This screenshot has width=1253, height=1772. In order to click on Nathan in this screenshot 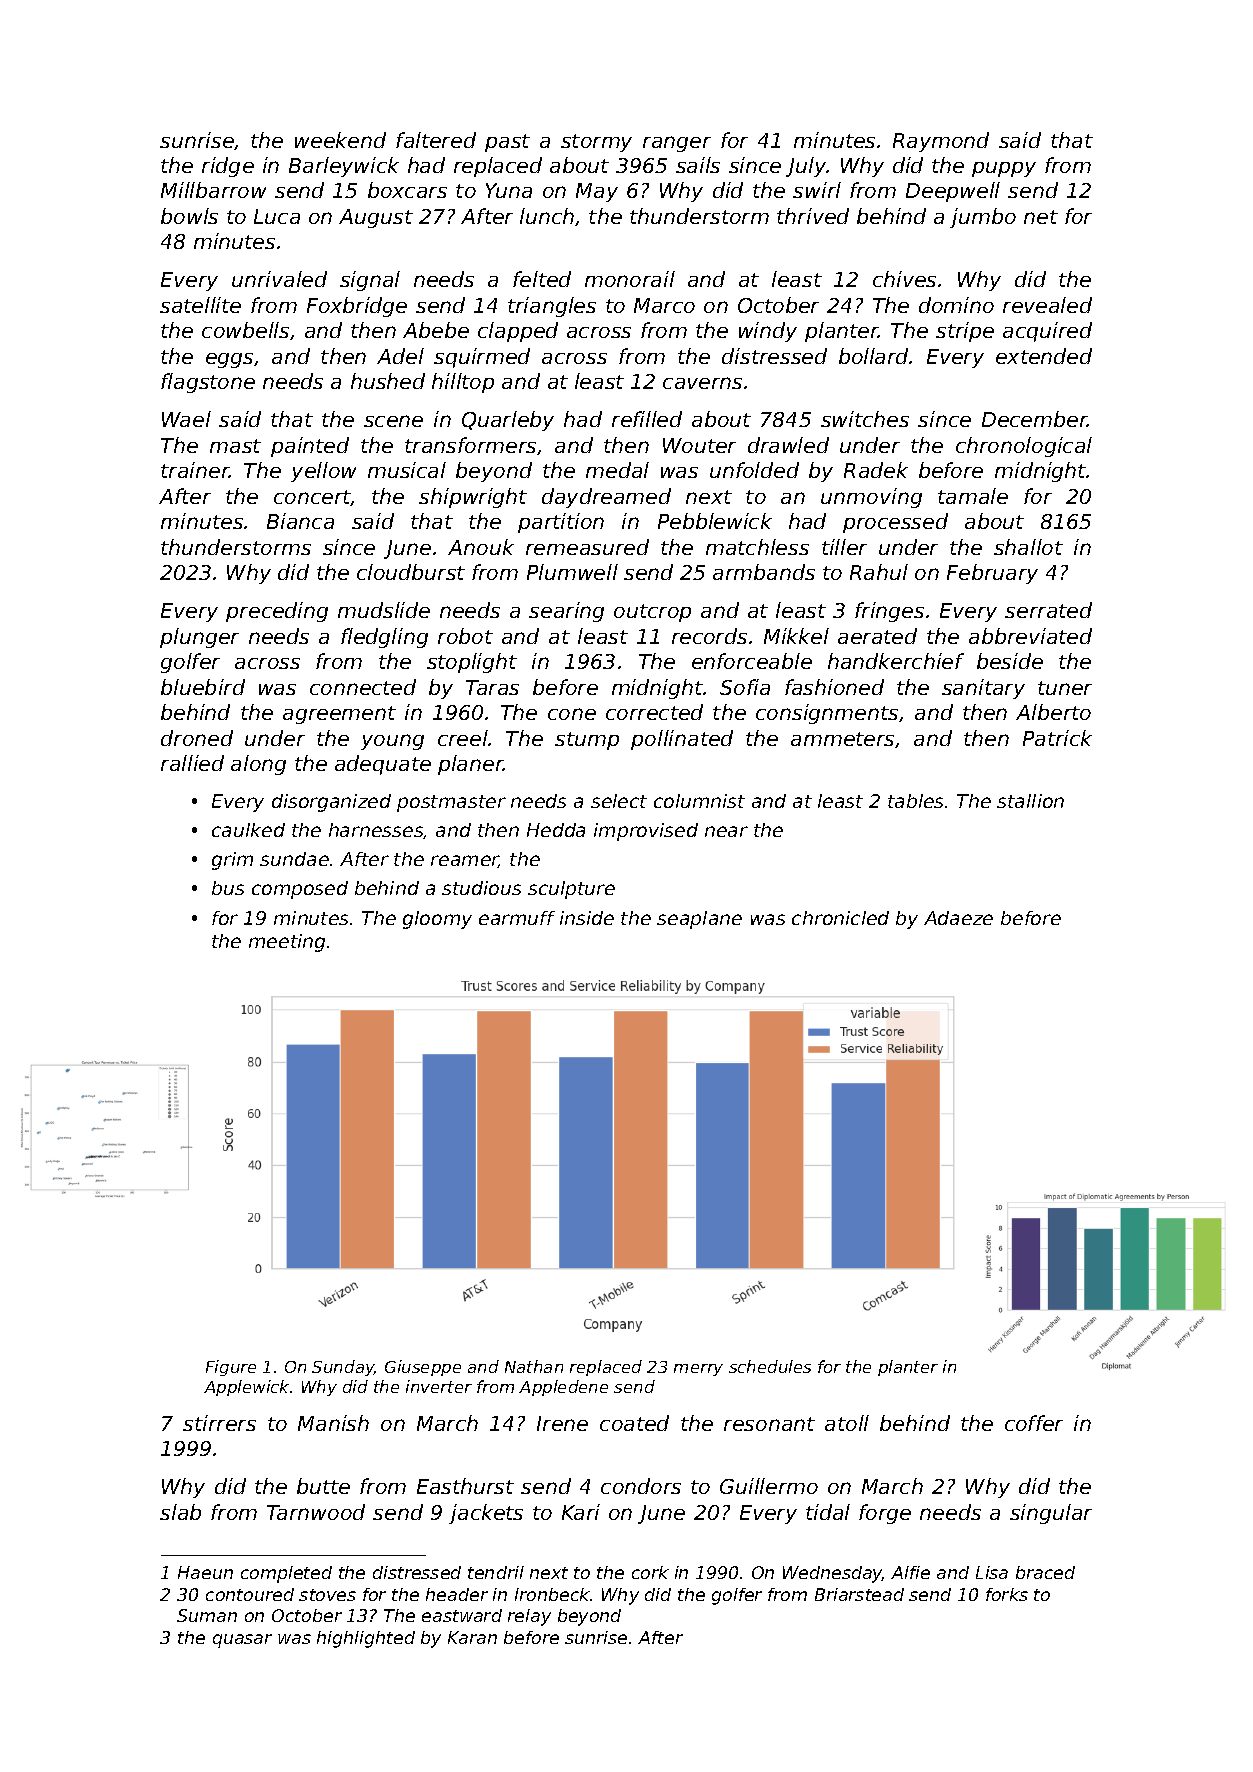, I will do `click(534, 1366)`.
